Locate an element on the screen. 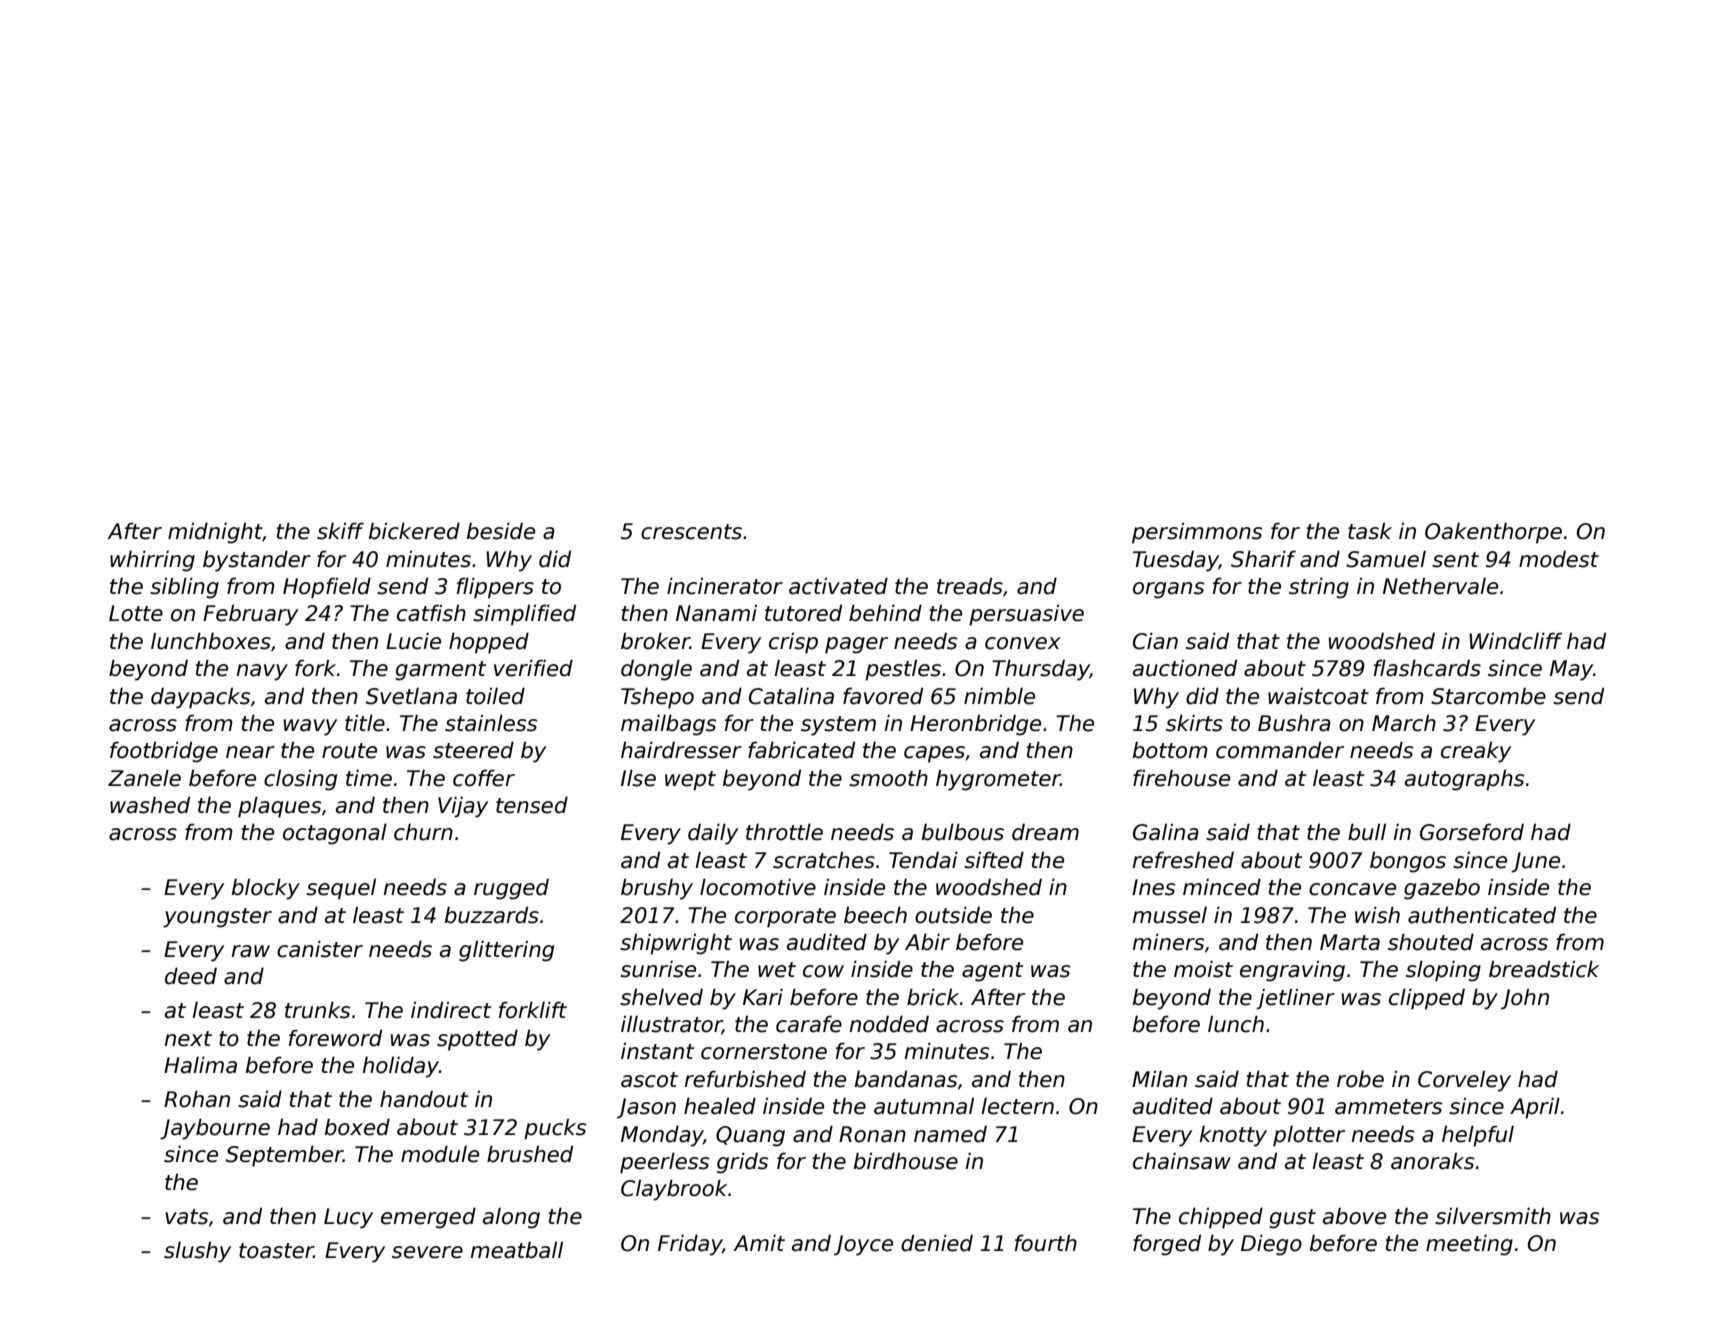 The height and width of the screenshot is (1332, 1723). Oakenthorpe is located at coordinates (1493, 533).
